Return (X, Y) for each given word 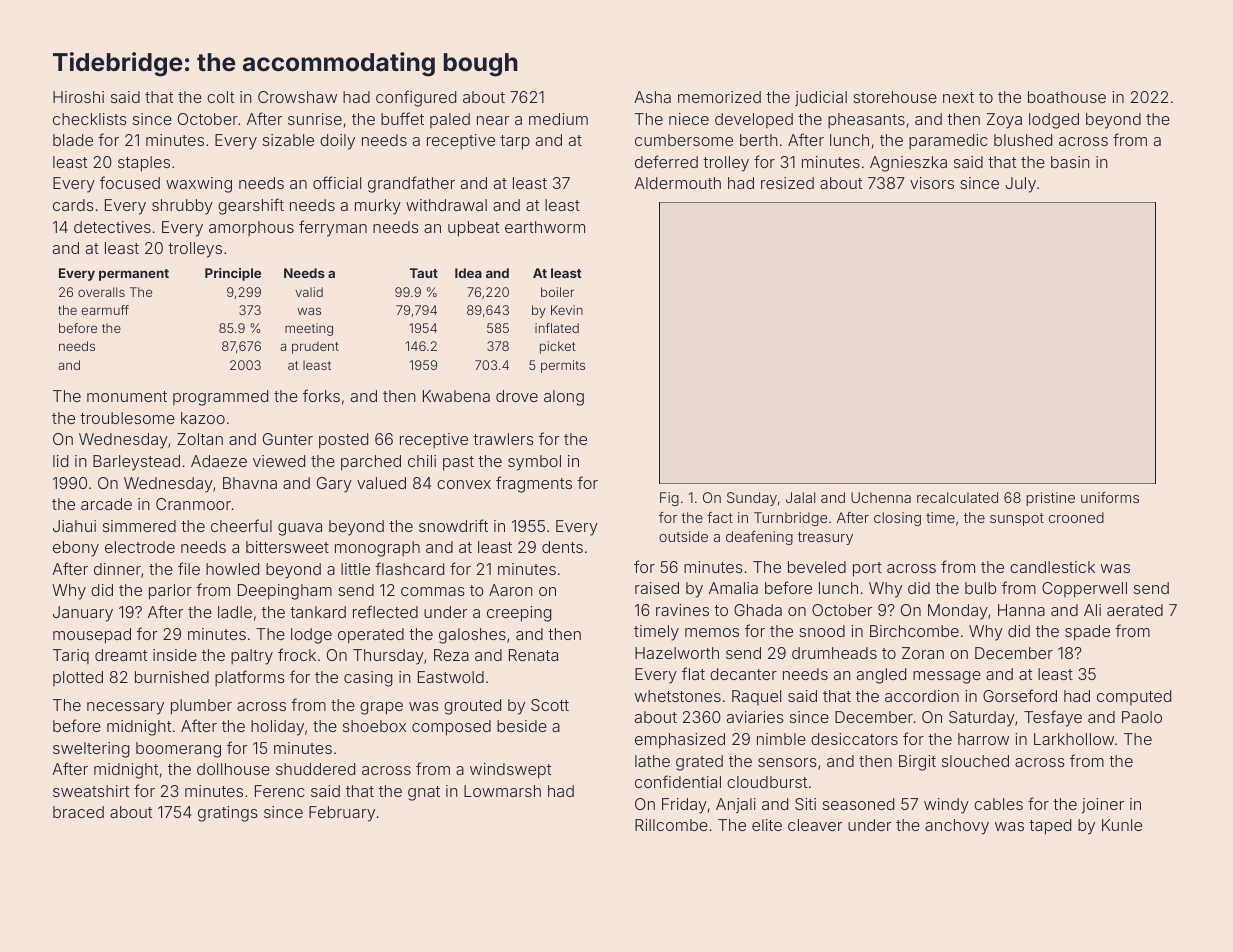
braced (78, 812)
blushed (1023, 140)
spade (1087, 633)
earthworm (545, 227)
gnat (424, 793)
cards (73, 205)
